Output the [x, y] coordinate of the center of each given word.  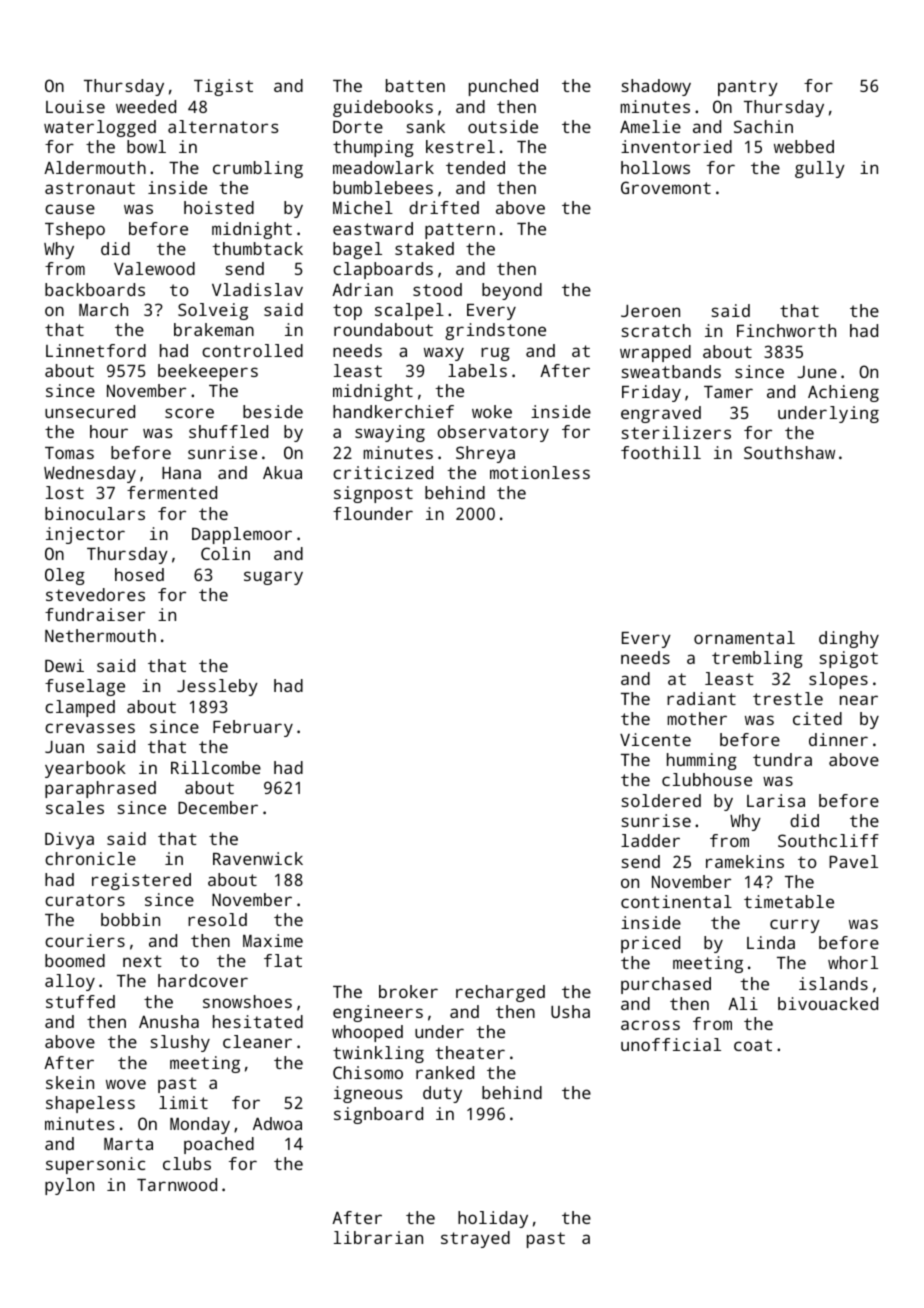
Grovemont [666, 187]
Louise [75, 106]
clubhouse [707, 779]
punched [503, 87]
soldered [661, 800]
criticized [383, 472]
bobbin [130, 919]
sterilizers [676, 432]
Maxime [273, 940]
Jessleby [217, 687]
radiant [701, 698]
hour [109, 431]
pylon [69, 1186]
